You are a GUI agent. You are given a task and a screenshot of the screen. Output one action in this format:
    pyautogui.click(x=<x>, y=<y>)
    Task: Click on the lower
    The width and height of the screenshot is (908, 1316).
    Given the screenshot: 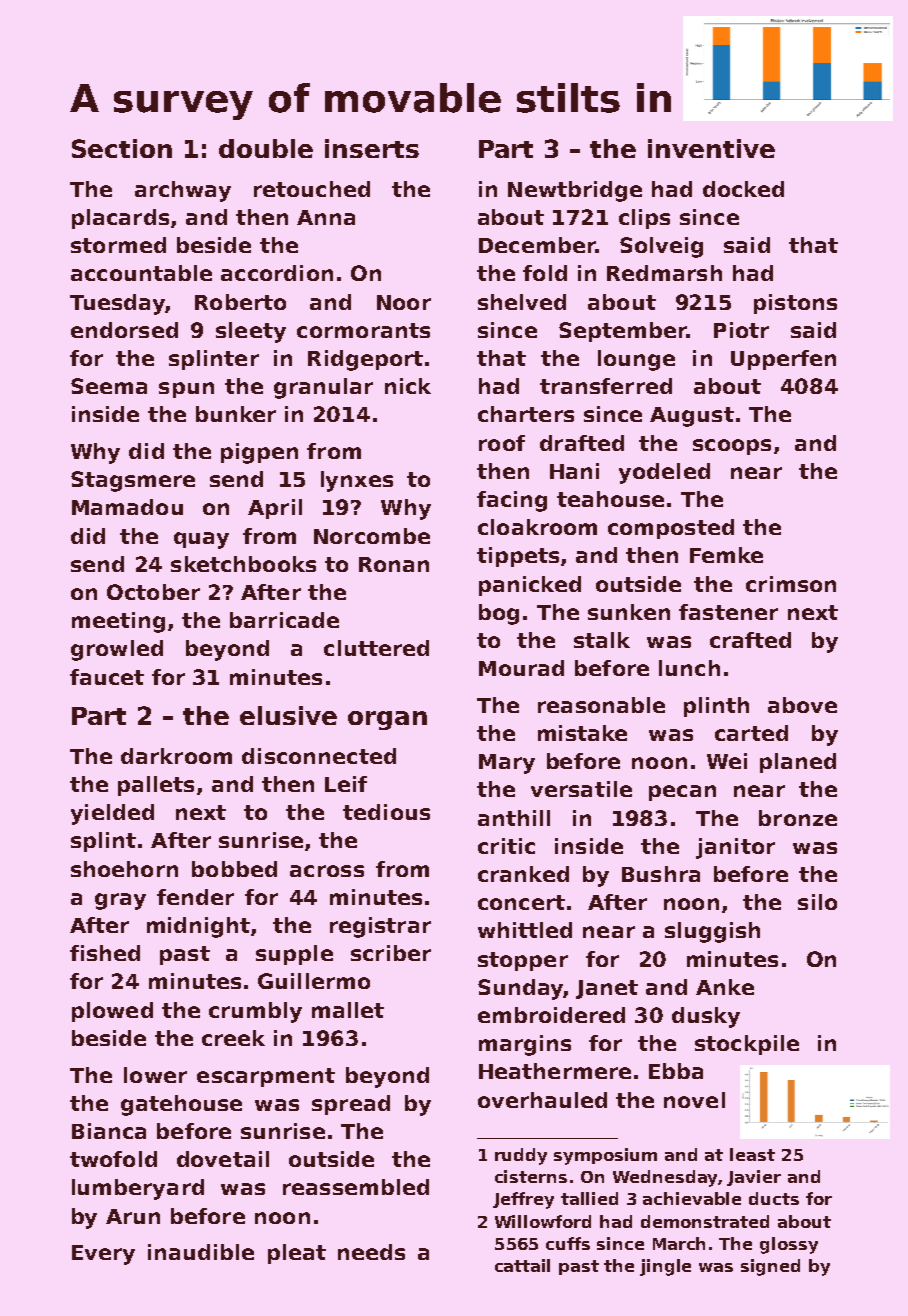 What is the action you would take?
    pyautogui.click(x=155, y=1075)
